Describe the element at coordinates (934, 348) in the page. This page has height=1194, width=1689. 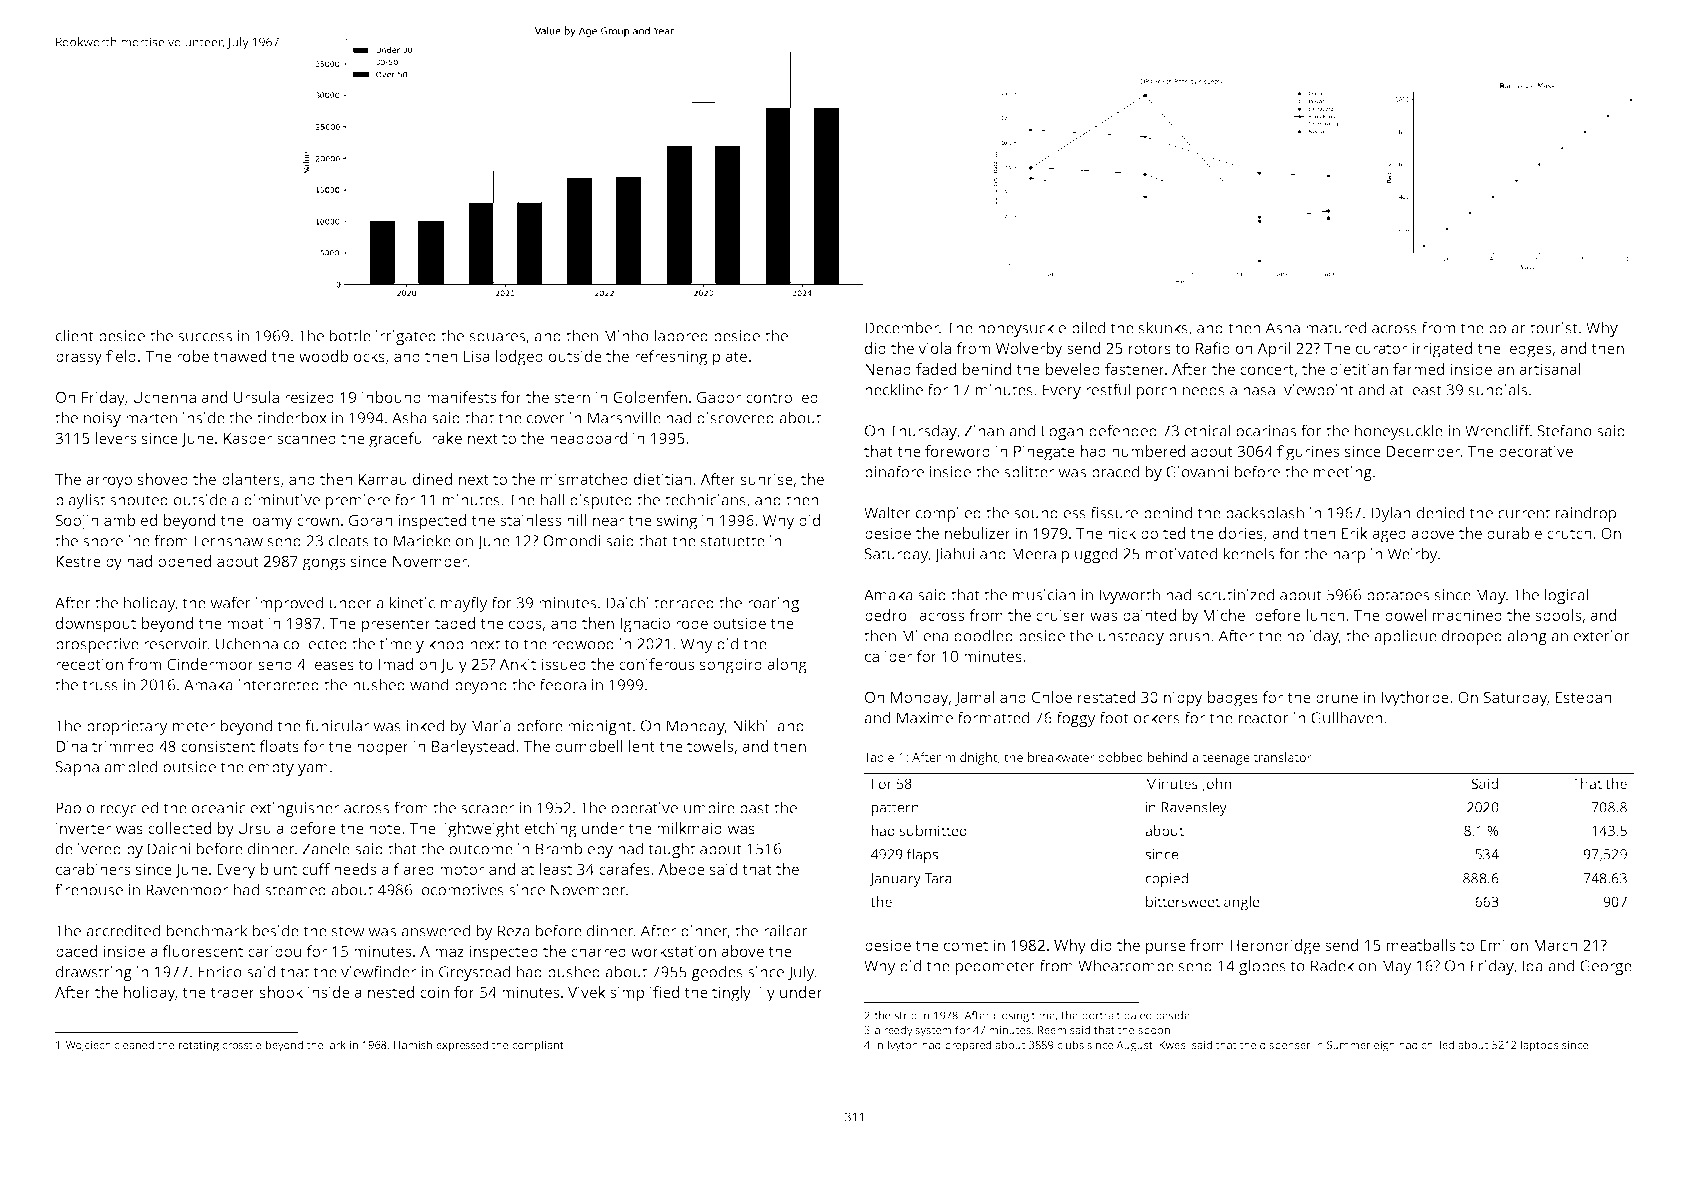
I see `viola` at that location.
